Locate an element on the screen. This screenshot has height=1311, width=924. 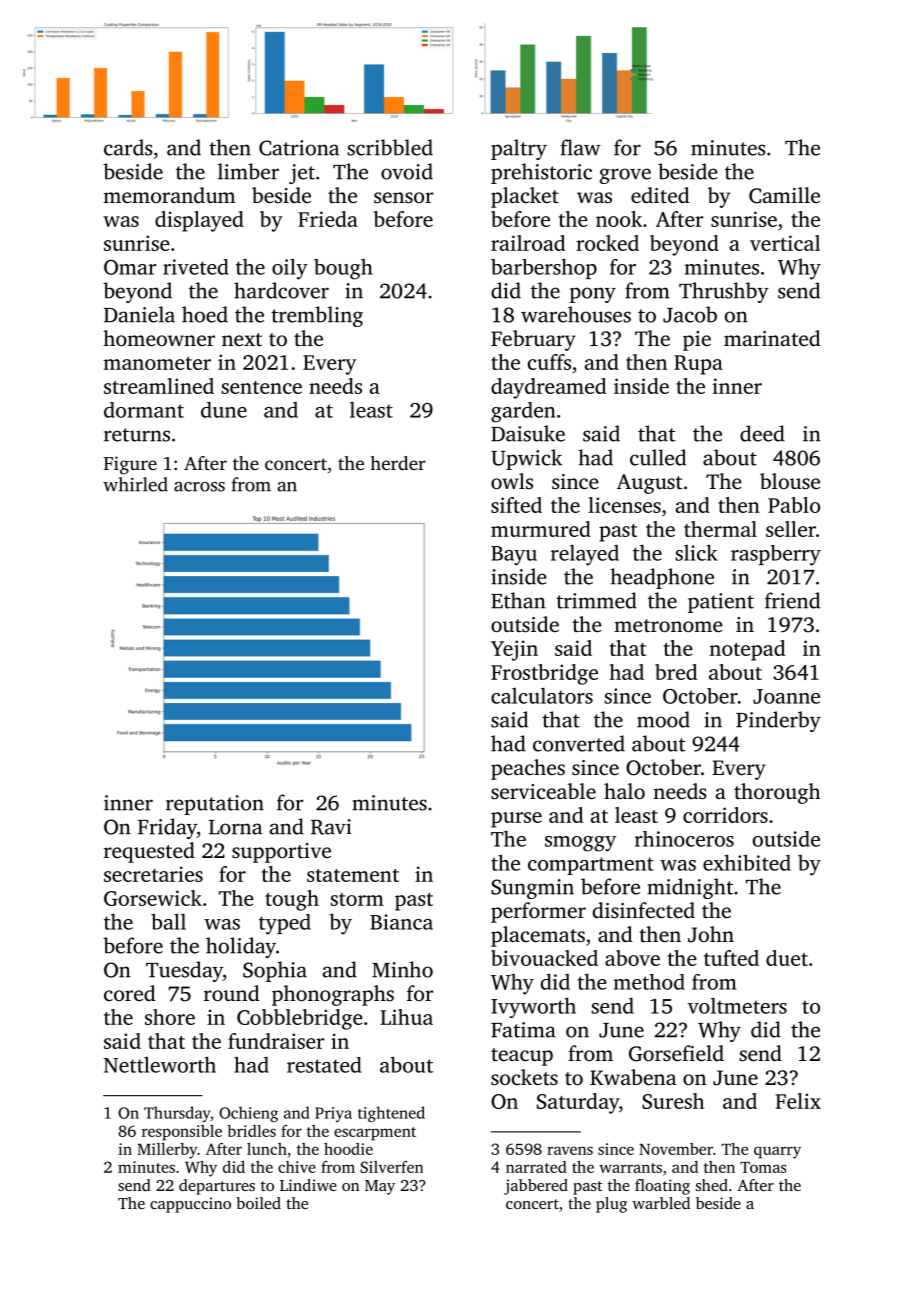
sensor is located at coordinates (403, 197).
